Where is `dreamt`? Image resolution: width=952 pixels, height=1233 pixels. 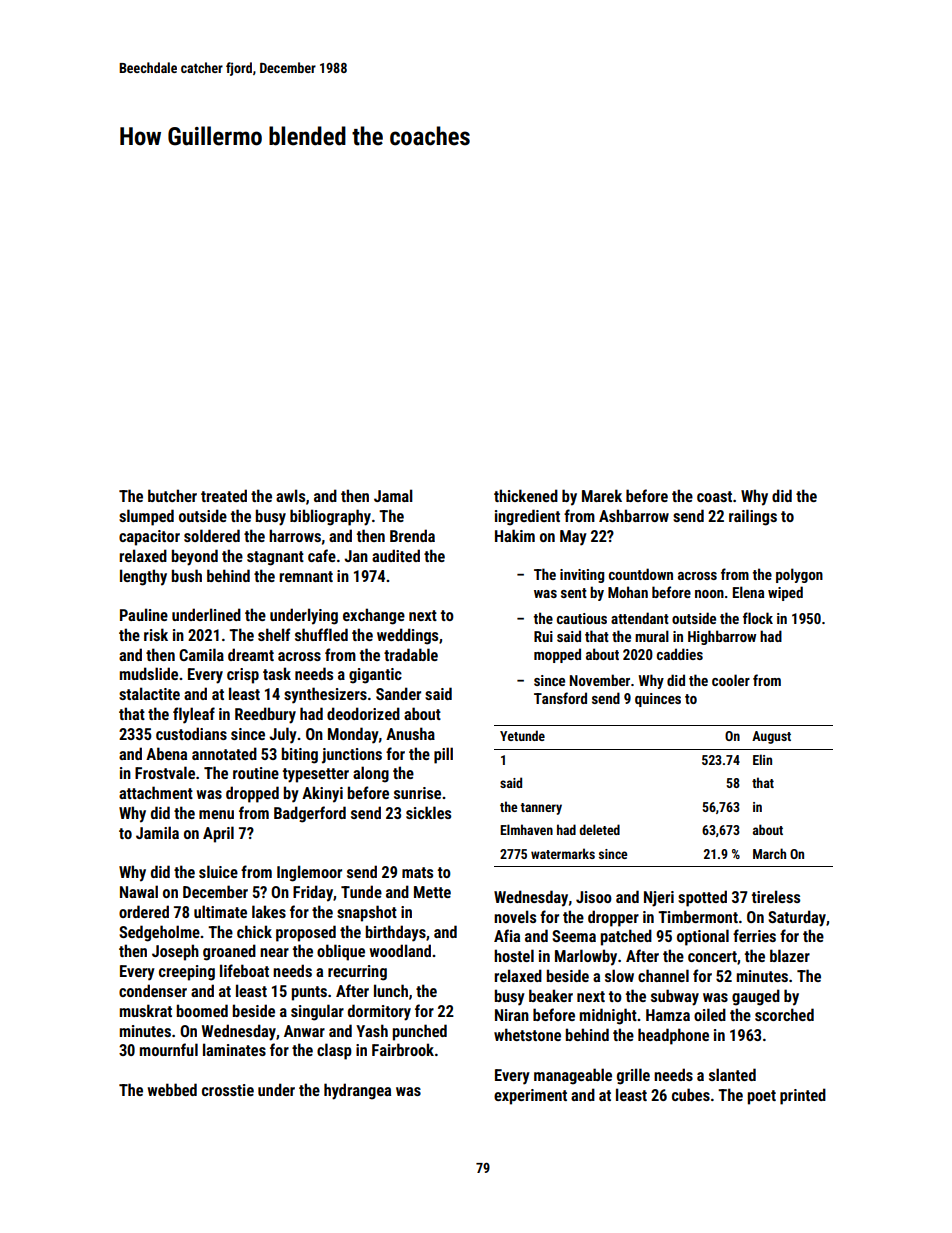
dreamt is located at coordinates (251, 654).
